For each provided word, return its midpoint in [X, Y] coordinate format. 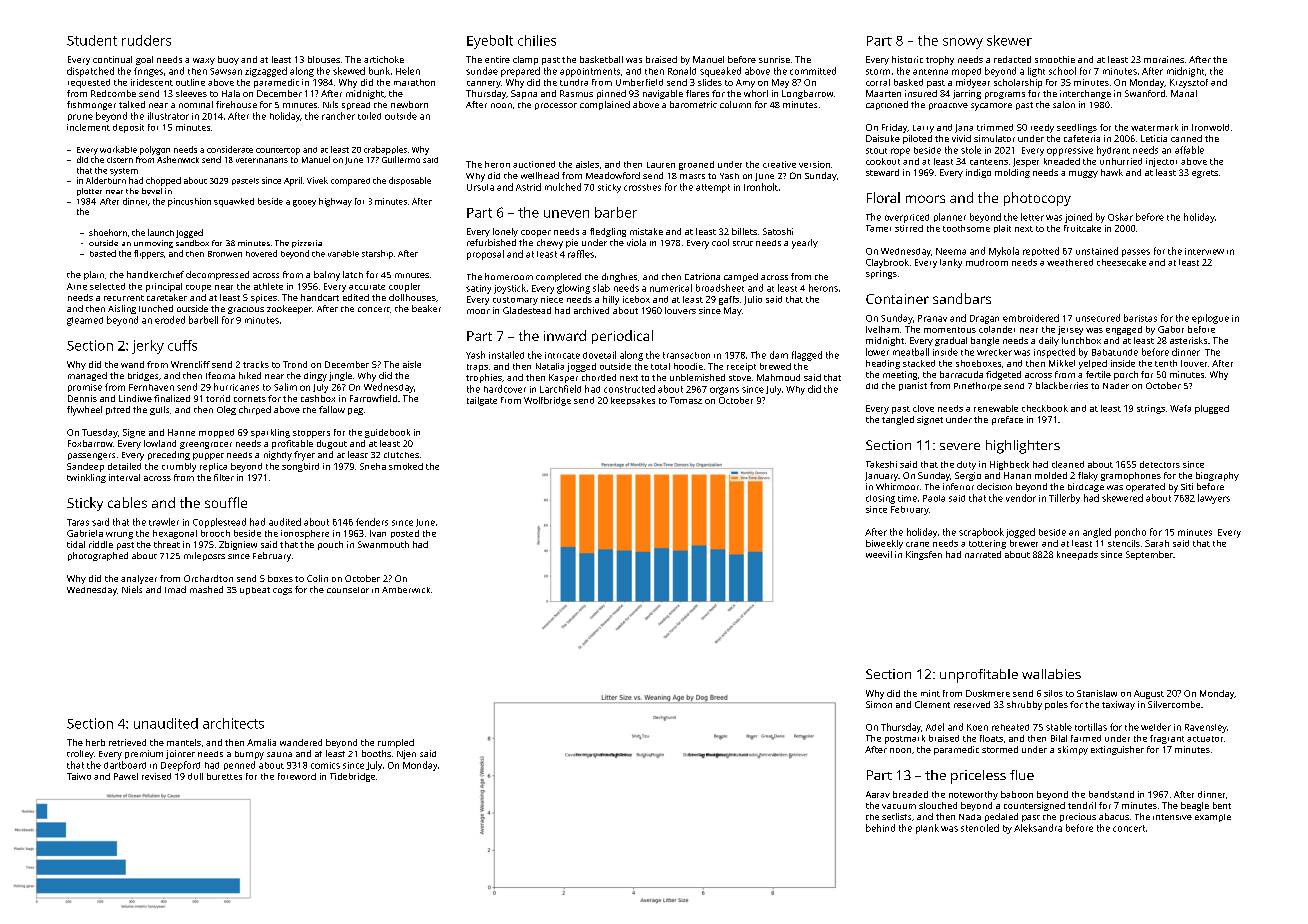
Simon [879, 704]
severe [960, 446]
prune [80, 117]
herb [95, 742]
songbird [300, 467]
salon [1064, 104]
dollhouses [412, 297]
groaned [696, 165]
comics [325, 765]
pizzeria [307, 244]
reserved [972, 704]
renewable [996, 408]
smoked [406, 466]
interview [1204, 251]
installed [506, 355]
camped [741, 277]
